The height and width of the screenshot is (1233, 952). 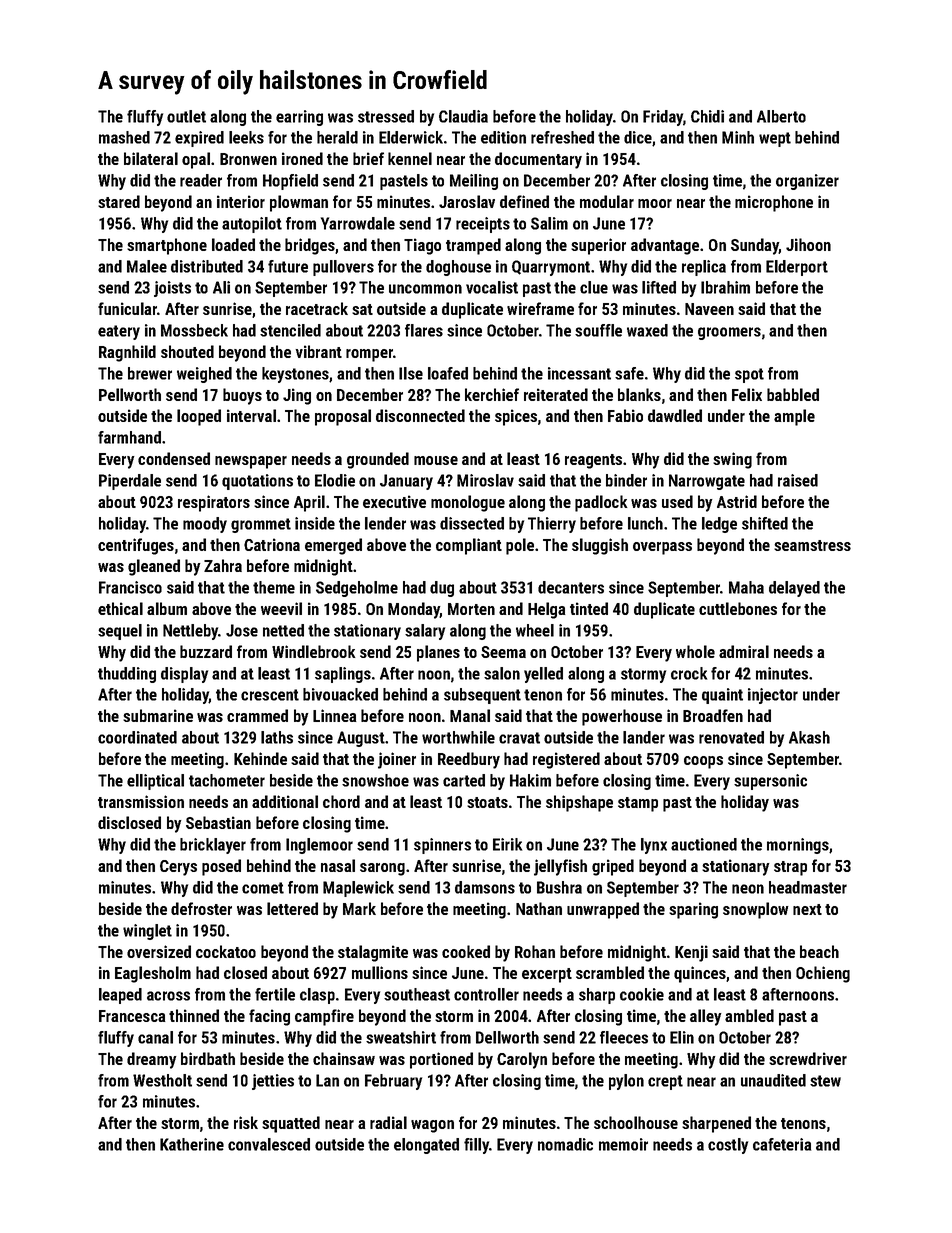 I want to click on Katherine, so click(x=192, y=1144).
